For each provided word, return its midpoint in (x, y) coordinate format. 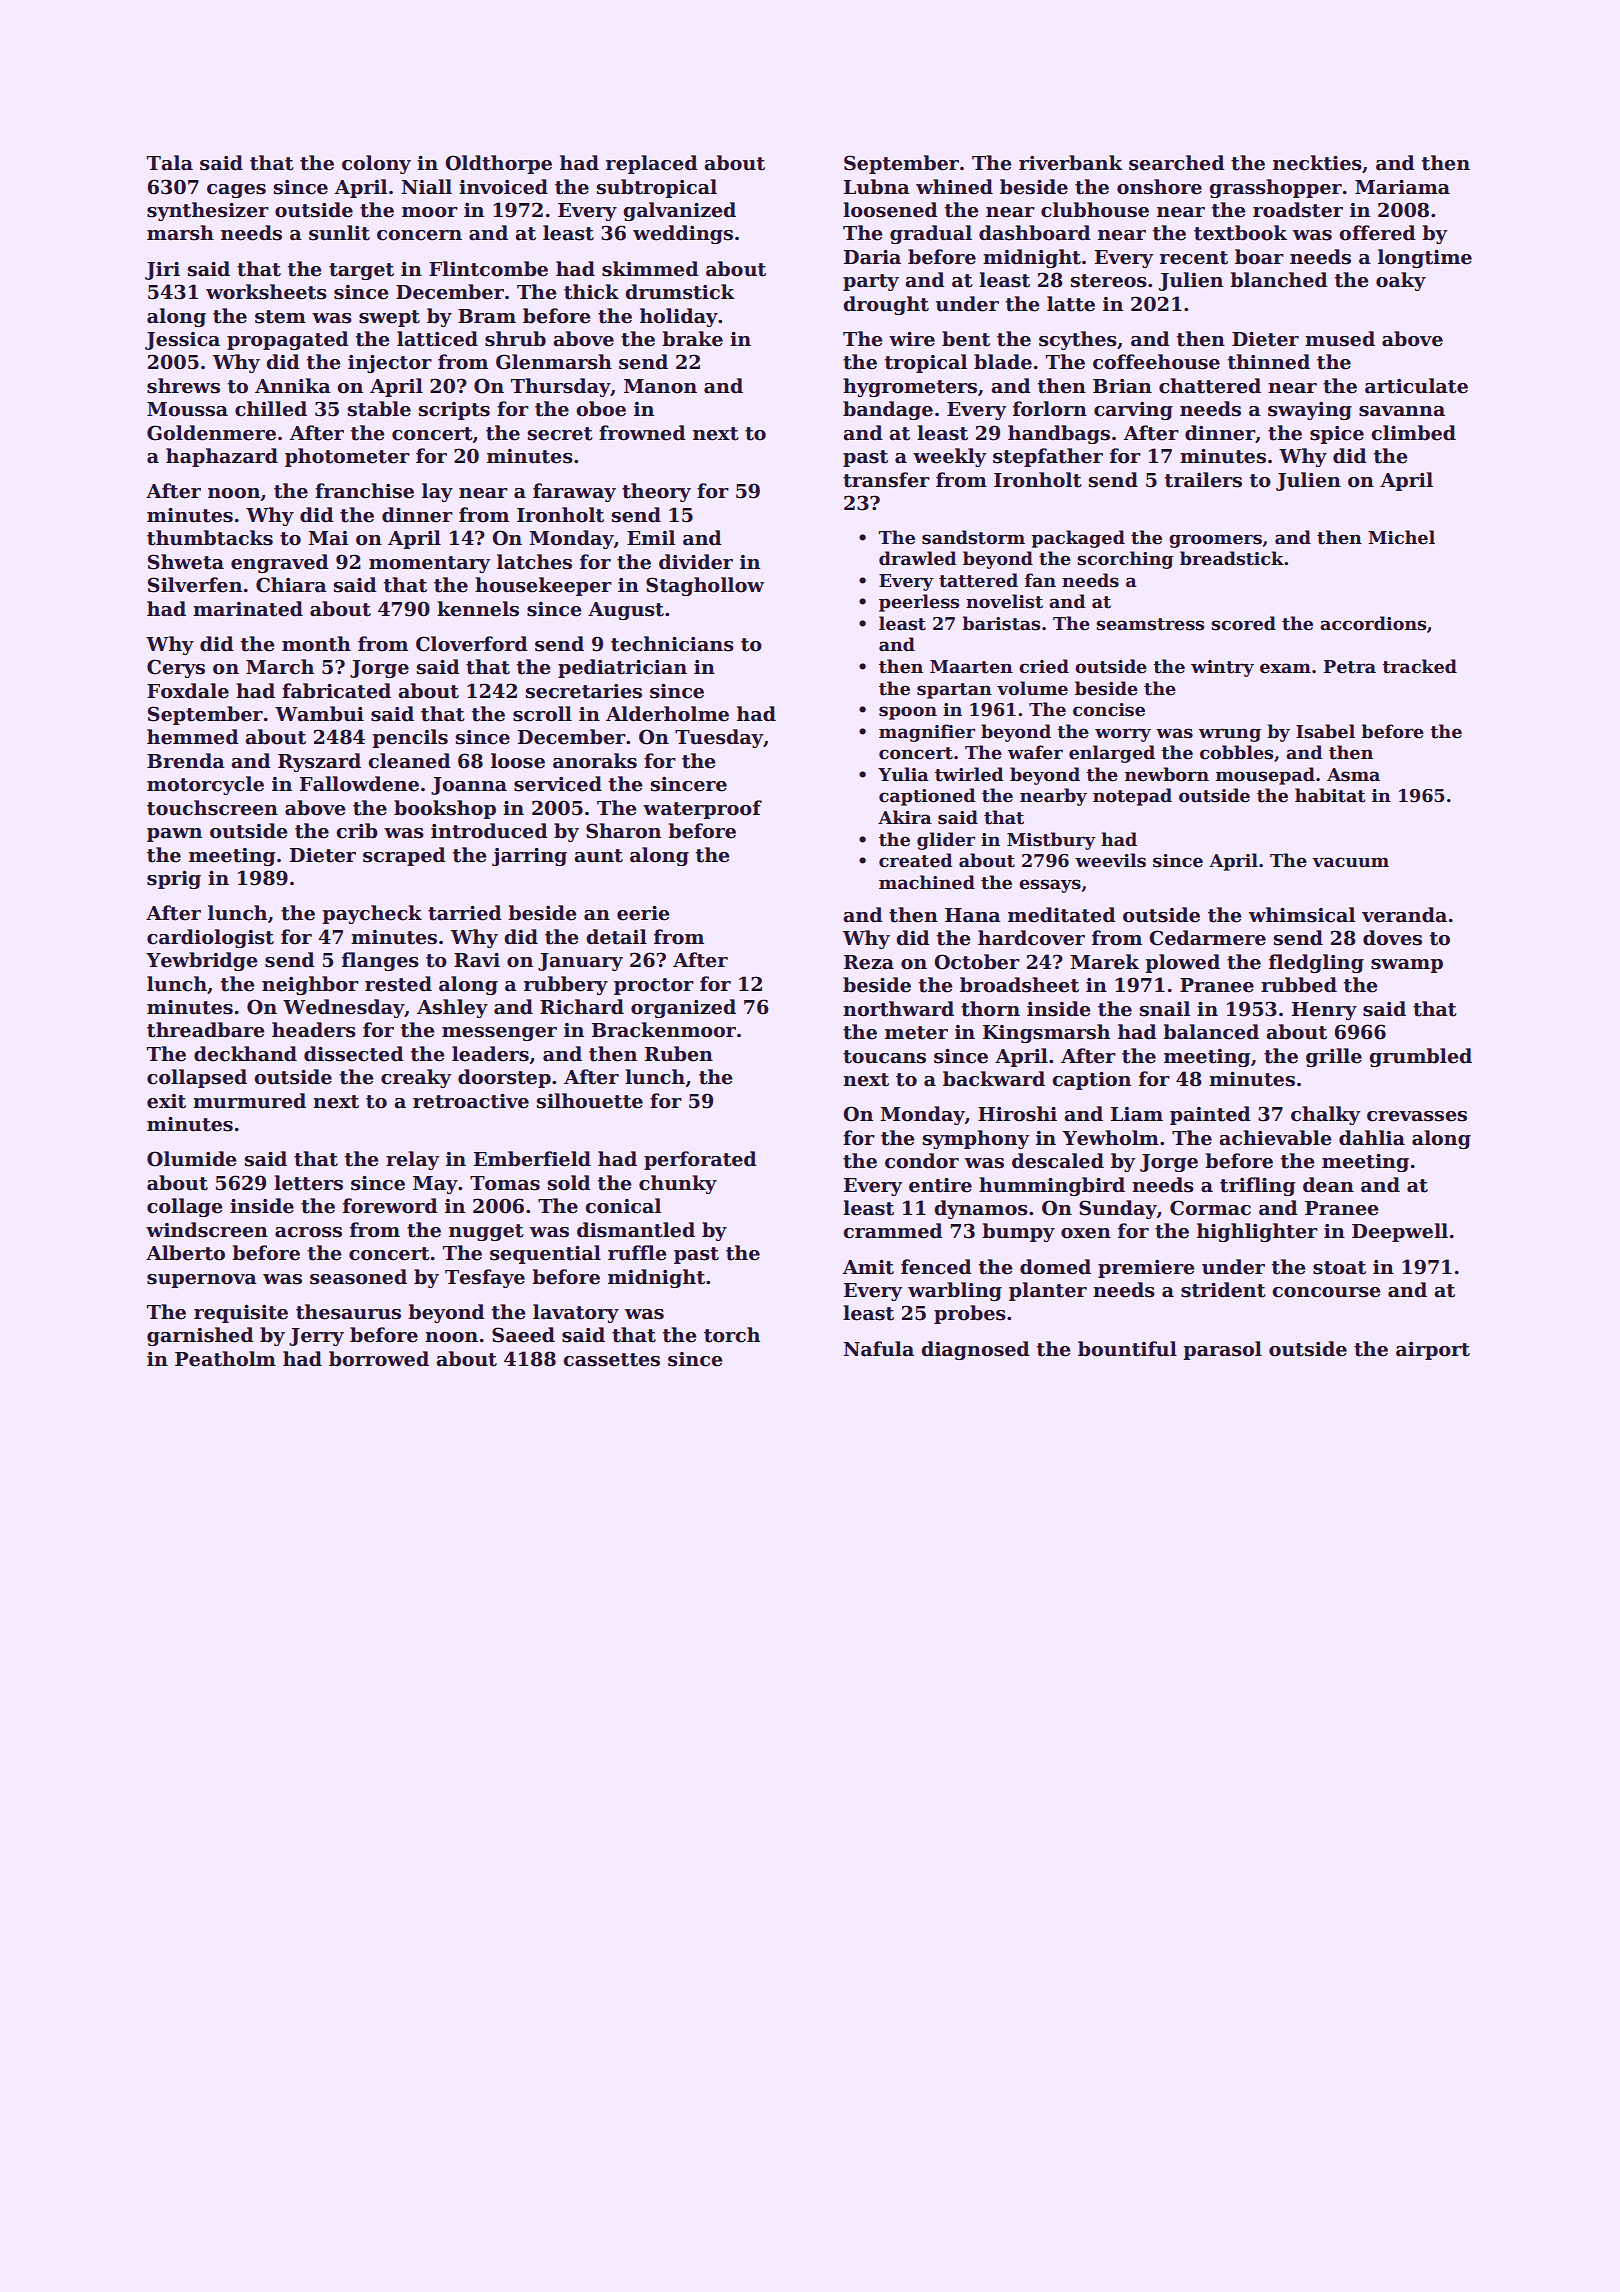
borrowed (379, 1359)
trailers (1203, 480)
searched (1177, 163)
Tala (170, 163)
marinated (248, 609)
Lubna (877, 187)
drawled (918, 558)
